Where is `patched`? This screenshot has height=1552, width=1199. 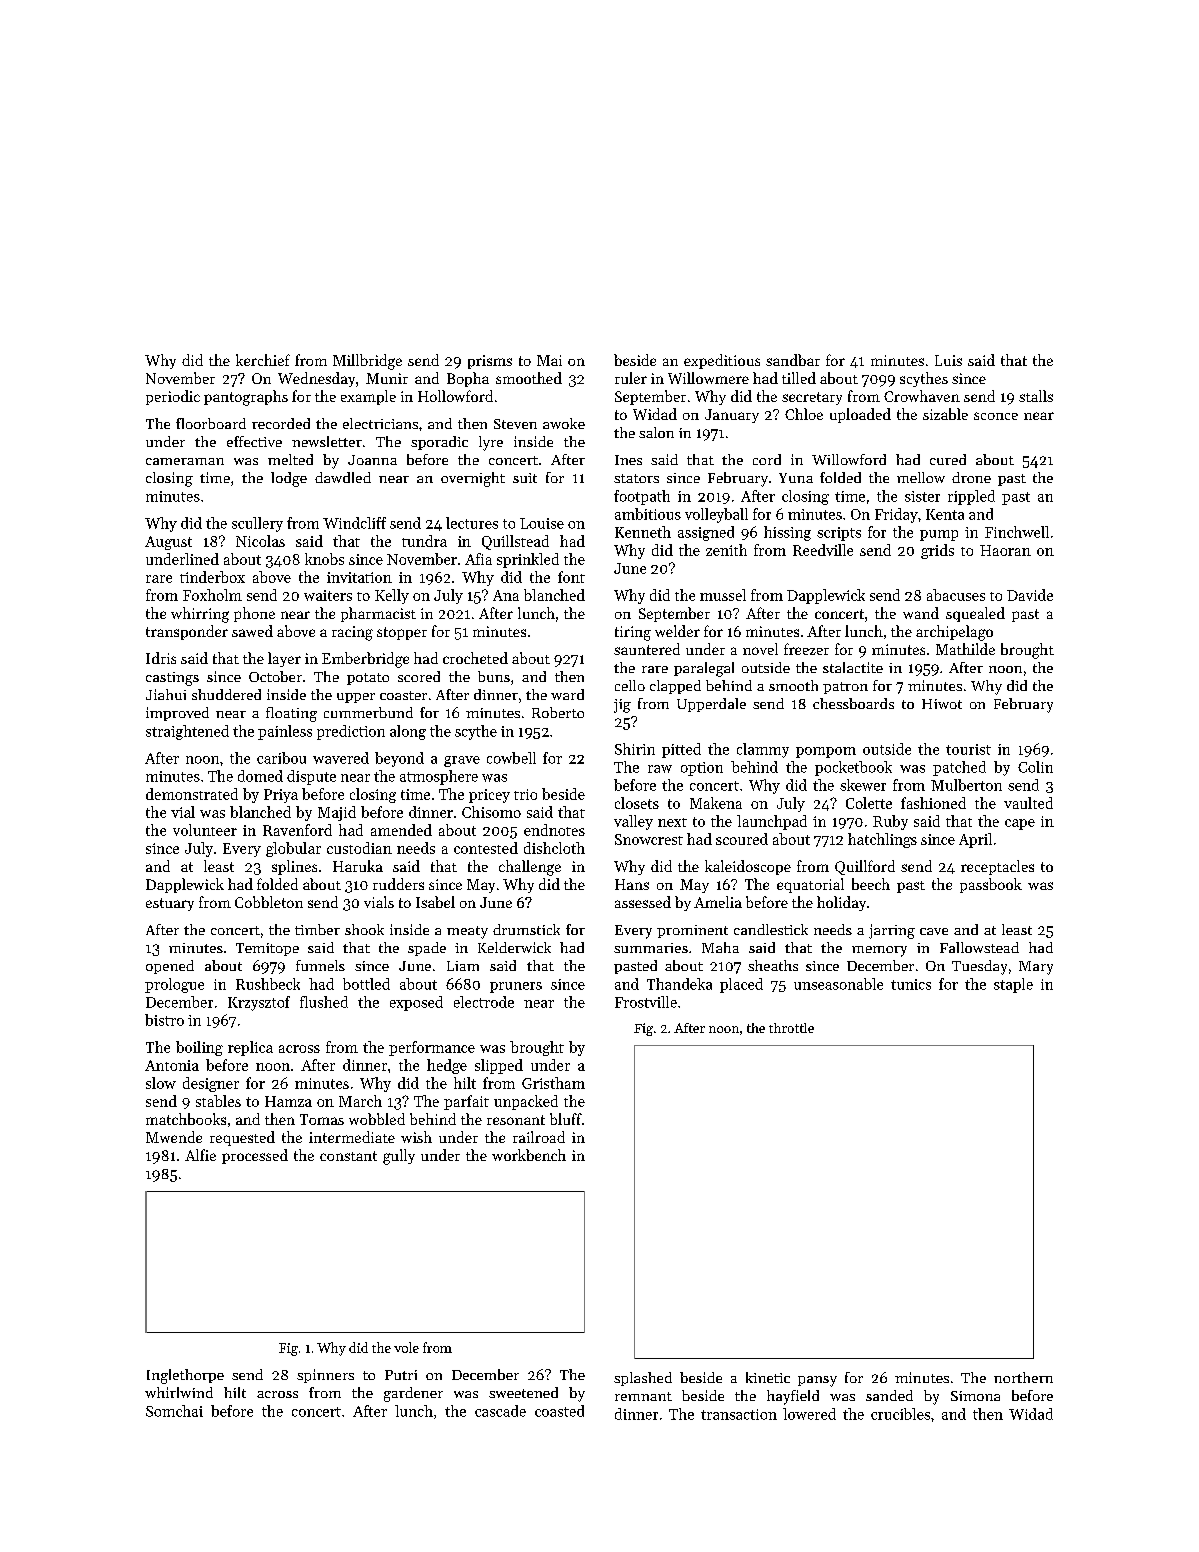
patched is located at coordinates (959, 768).
